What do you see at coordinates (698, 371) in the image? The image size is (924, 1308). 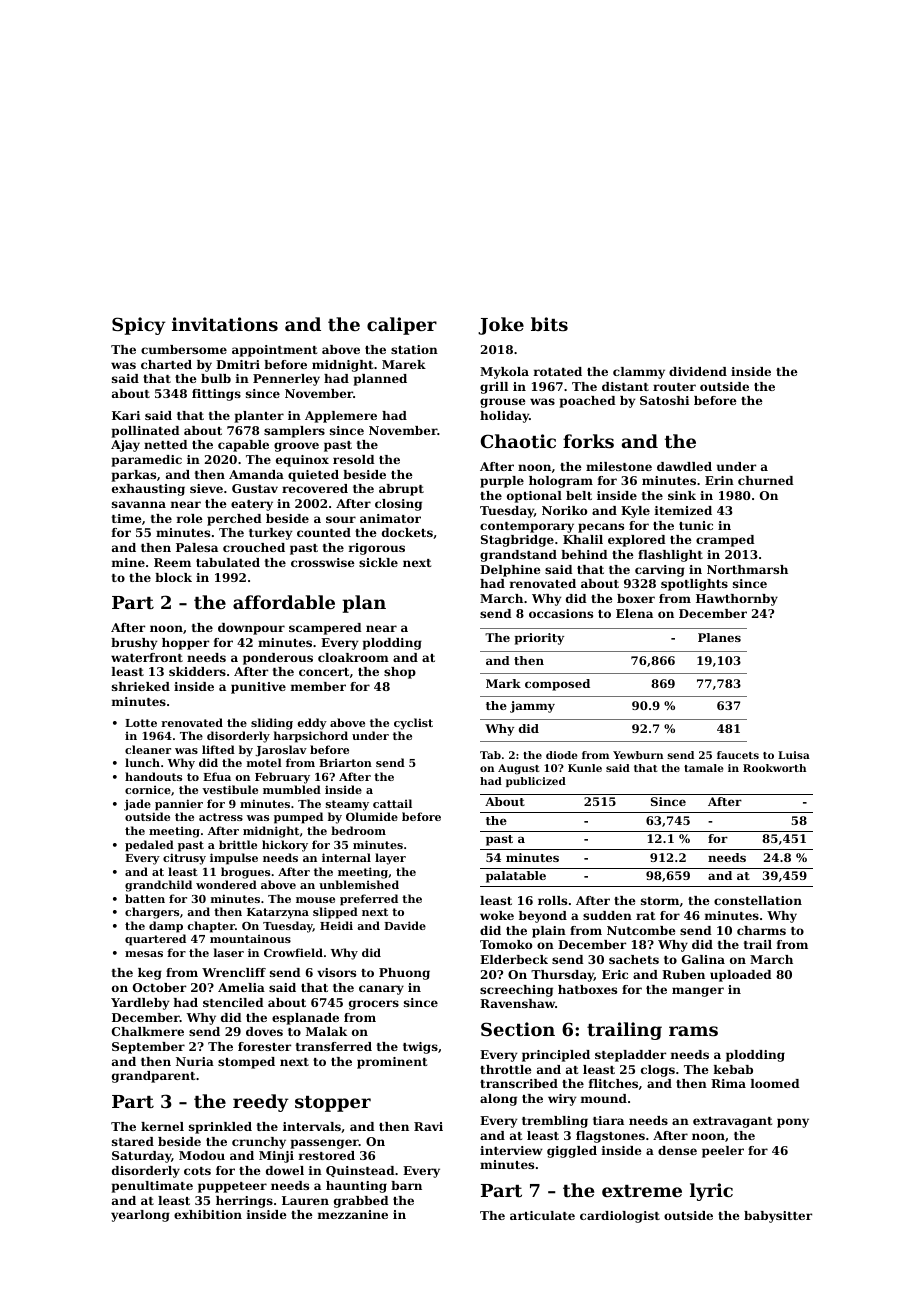 I see `dividend` at bounding box center [698, 371].
